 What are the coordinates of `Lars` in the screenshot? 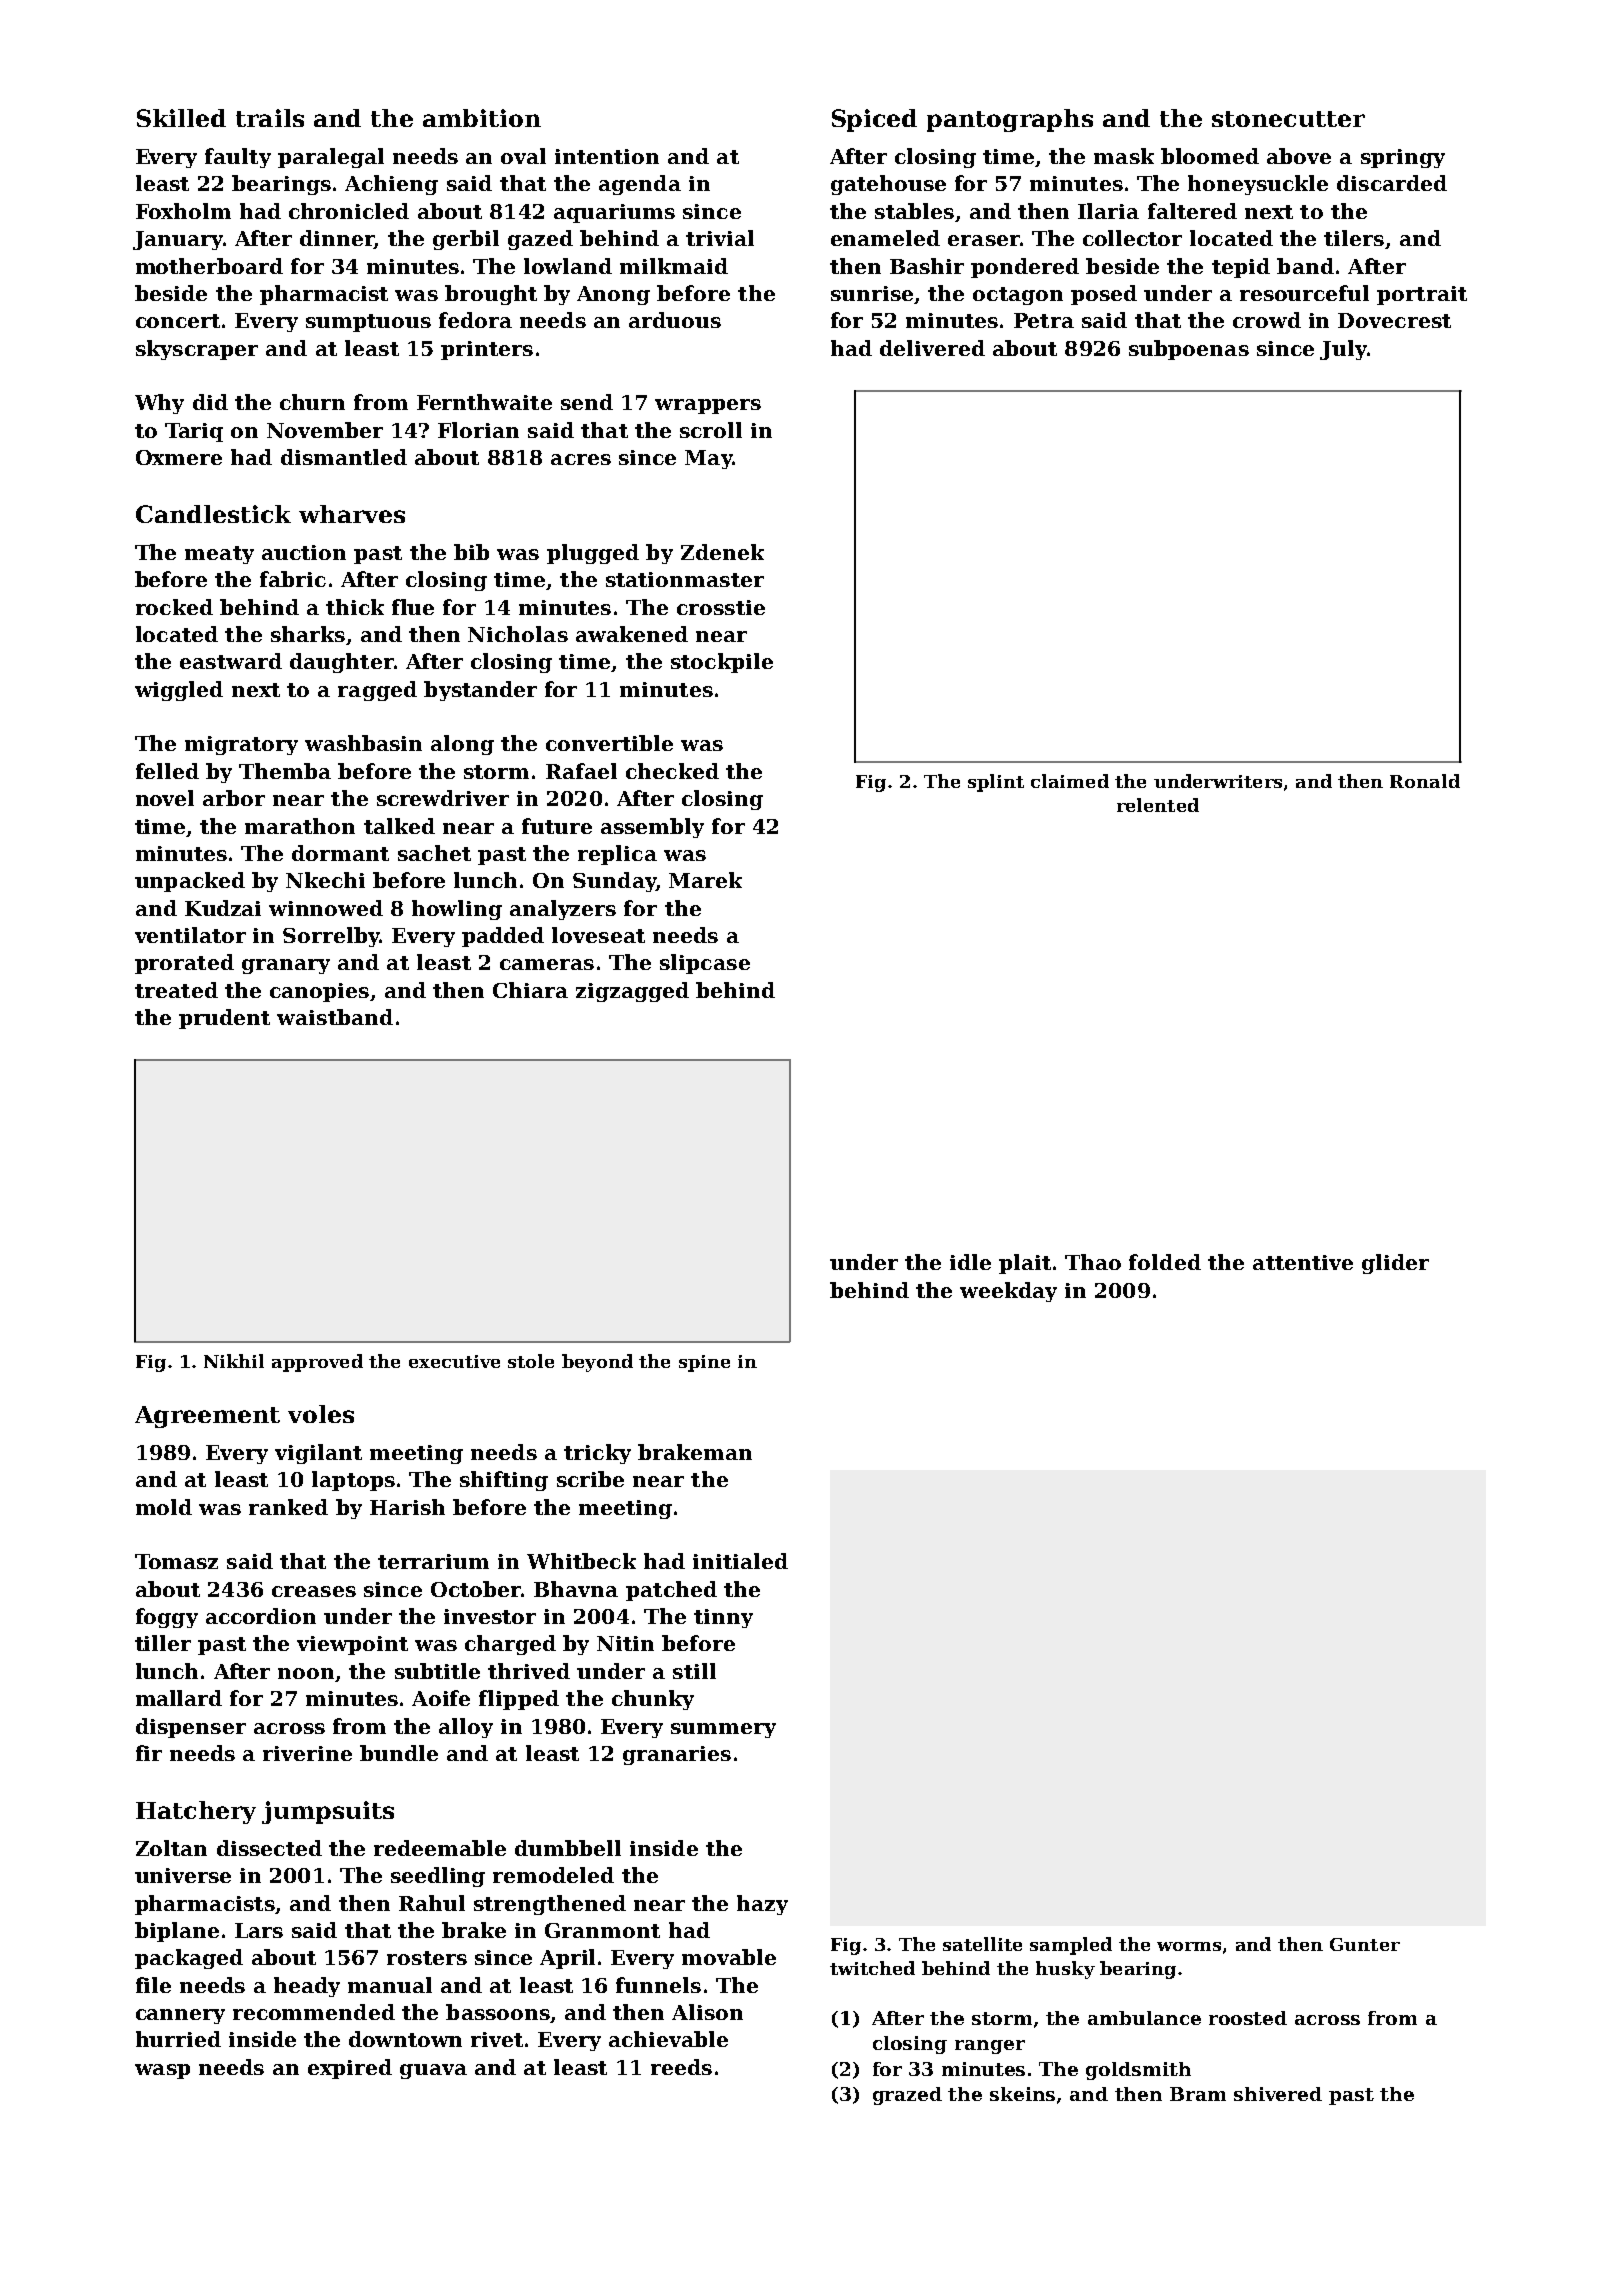 It's located at (259, 1930).
